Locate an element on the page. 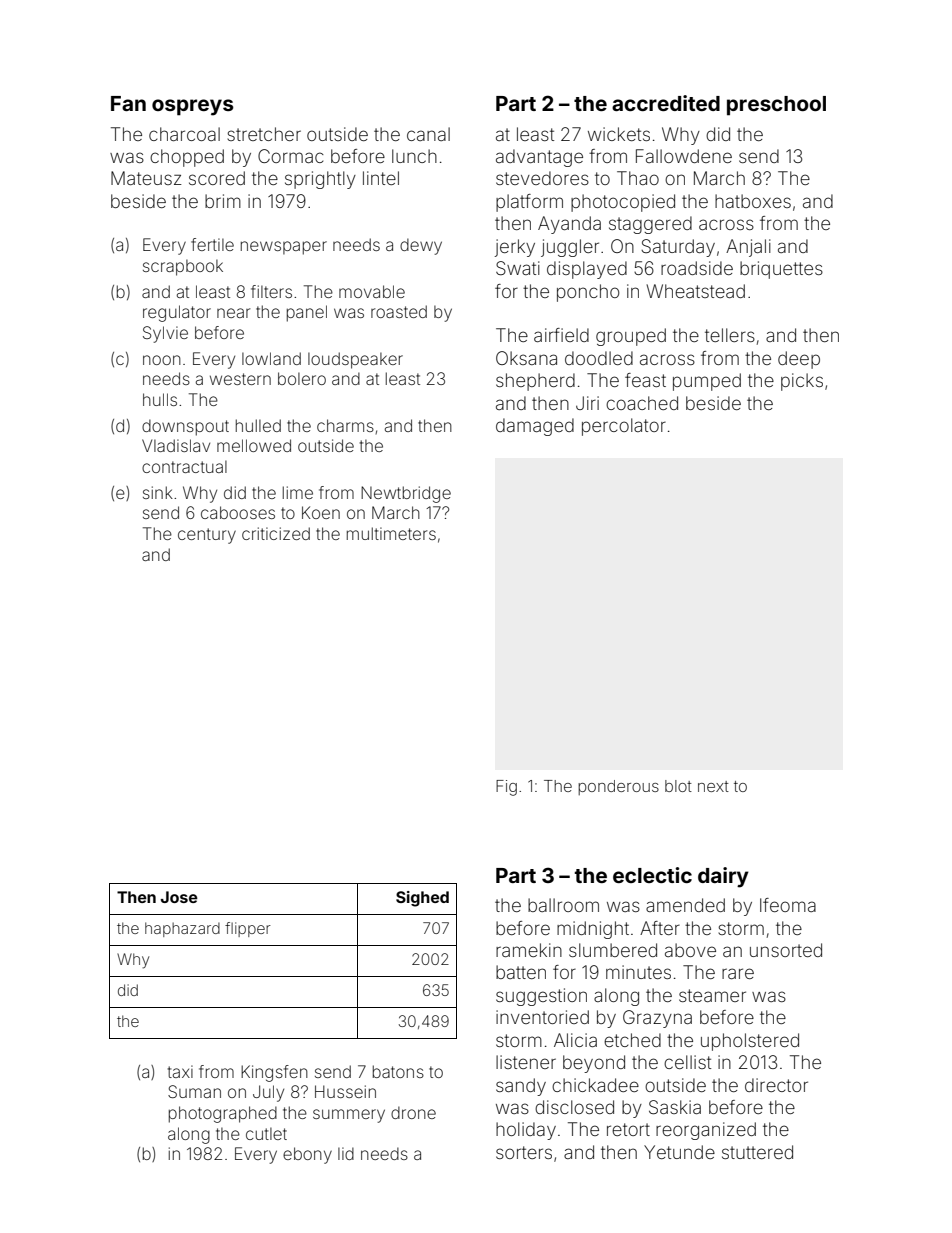 This document has width=952, height=1233. ebony is located at coordinates (307, 1155).
